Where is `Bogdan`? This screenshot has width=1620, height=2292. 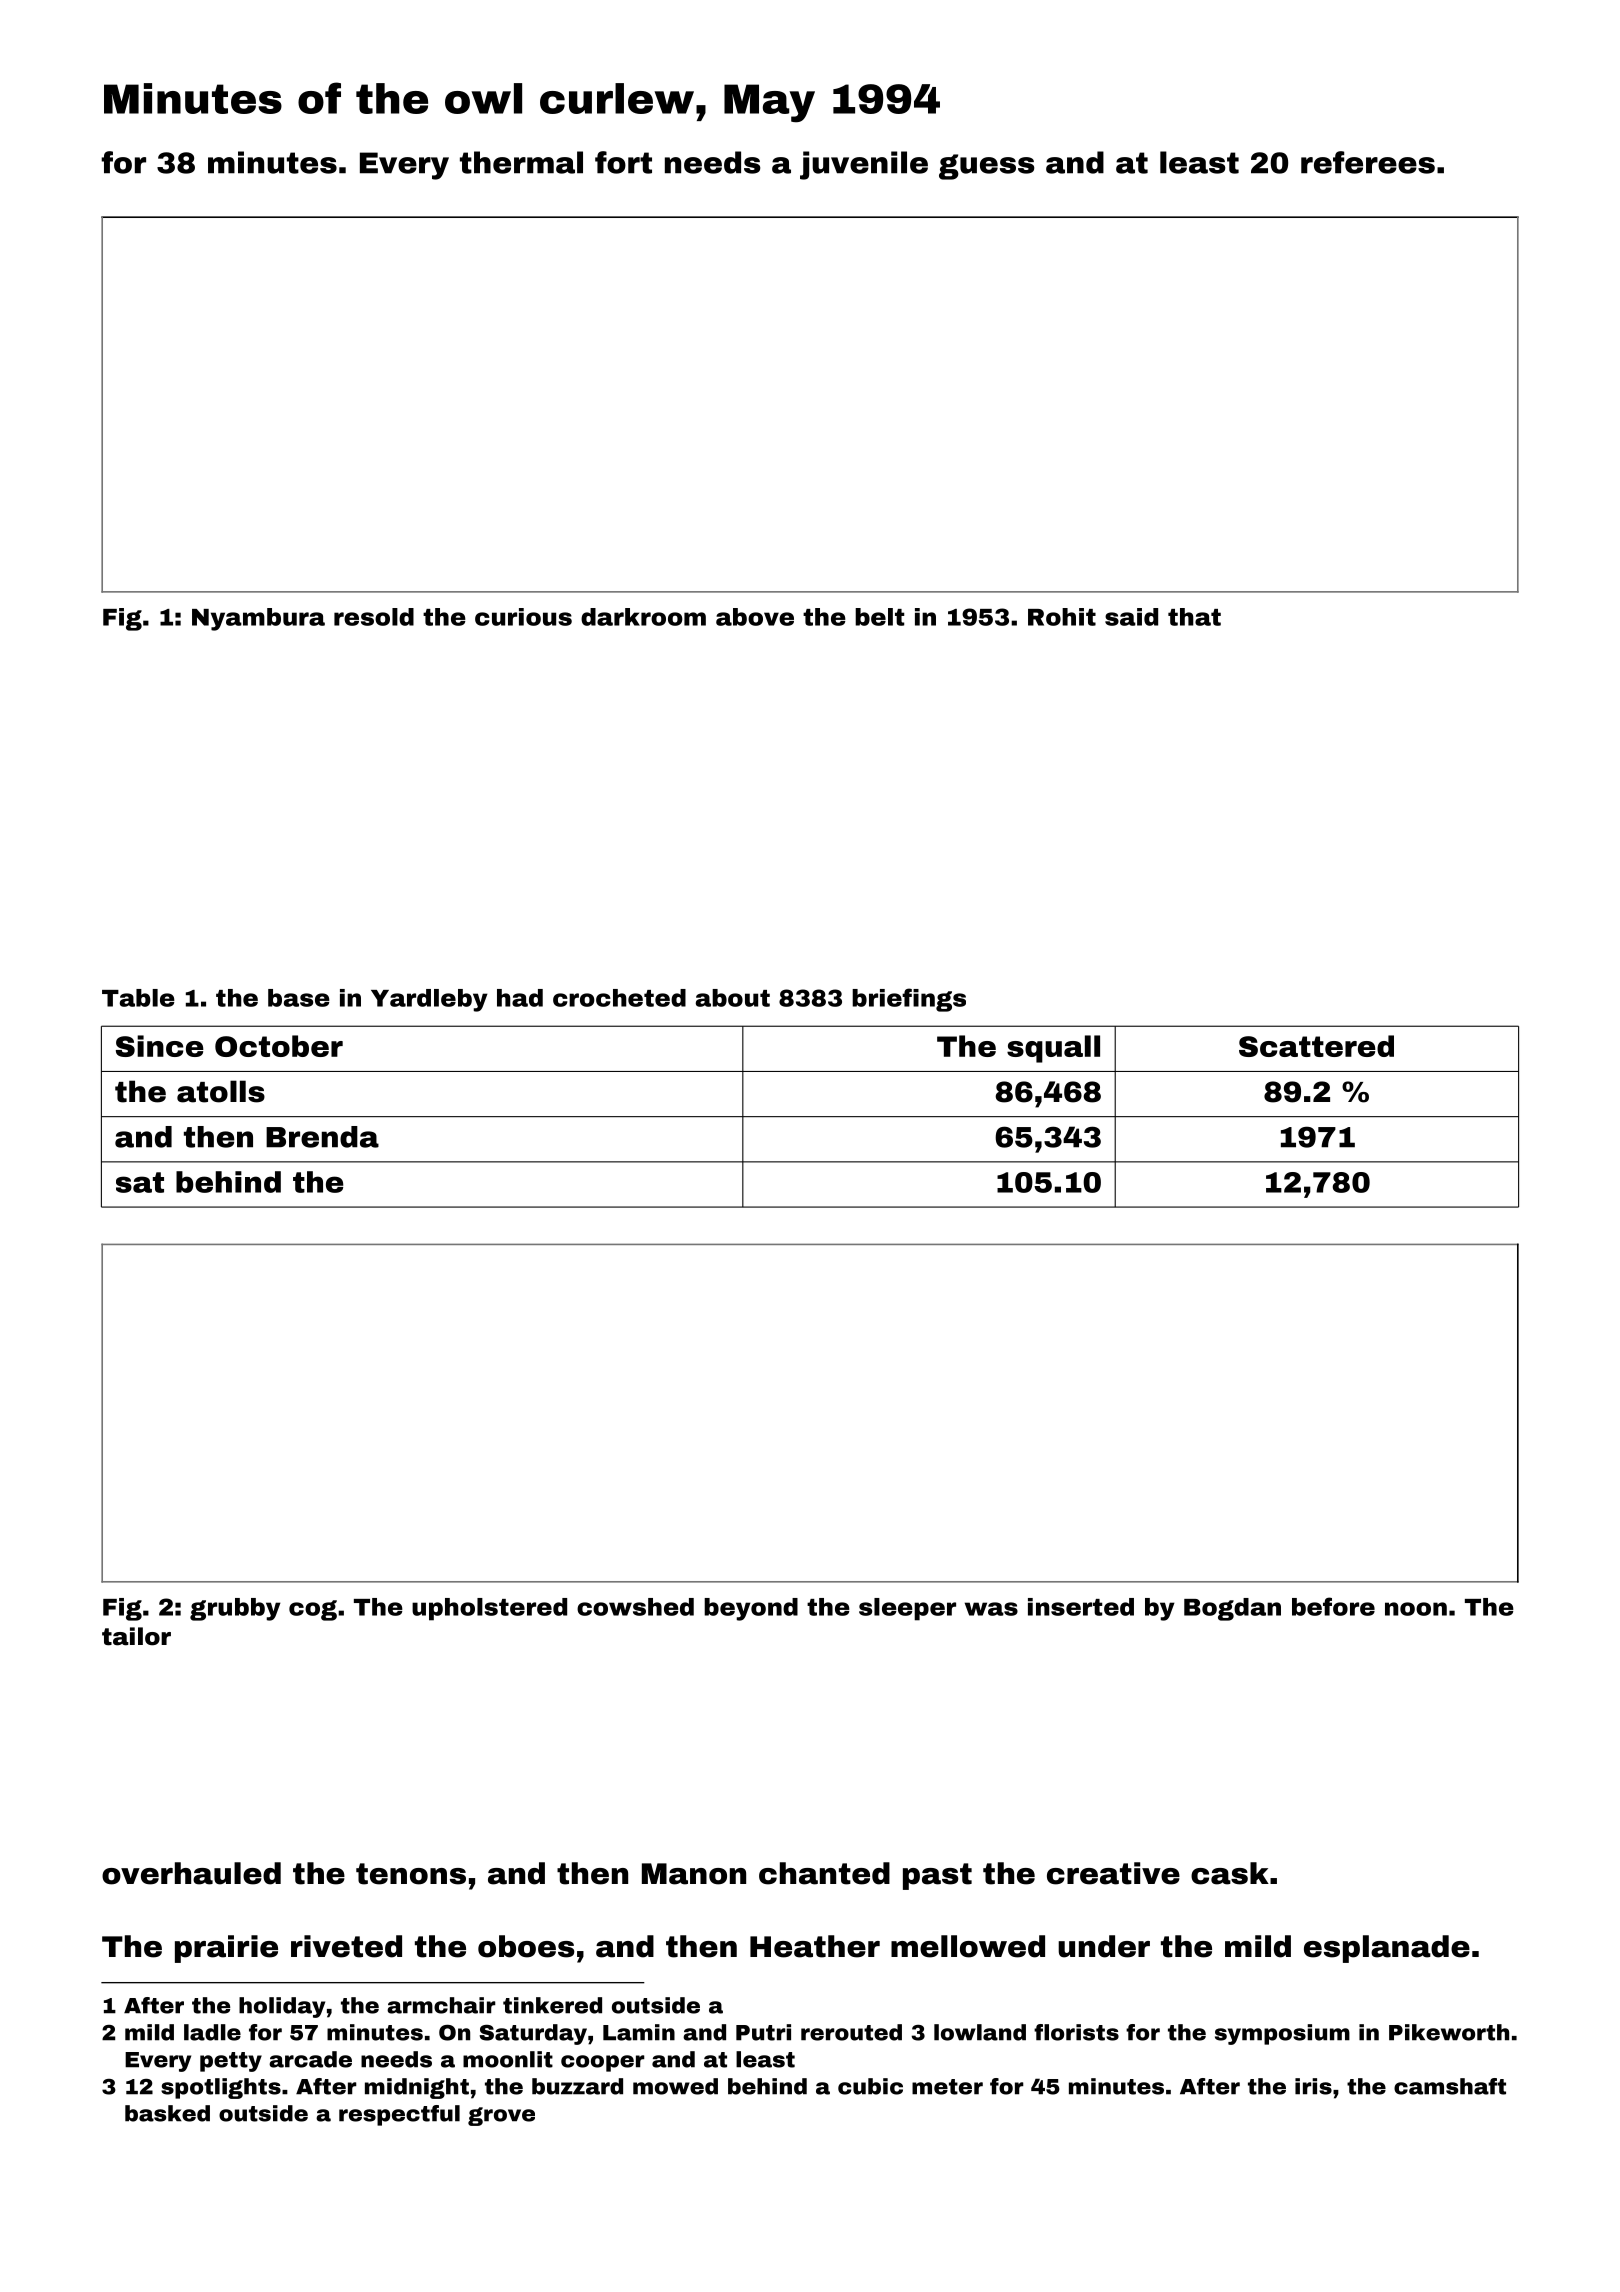
Bogdan is located at coordinates (1232, 1609).
